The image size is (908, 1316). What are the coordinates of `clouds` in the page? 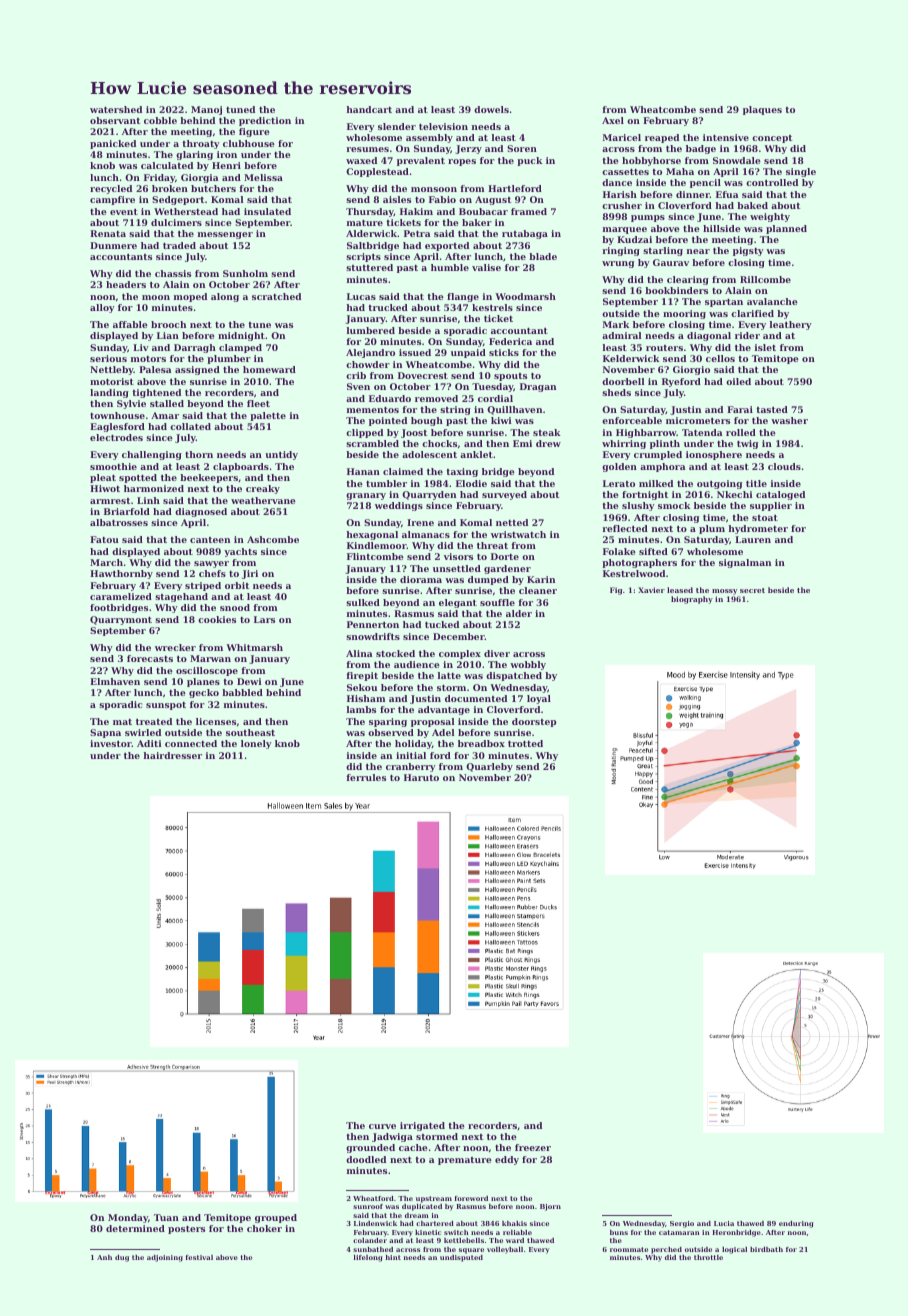 It's located at (784, 466).
